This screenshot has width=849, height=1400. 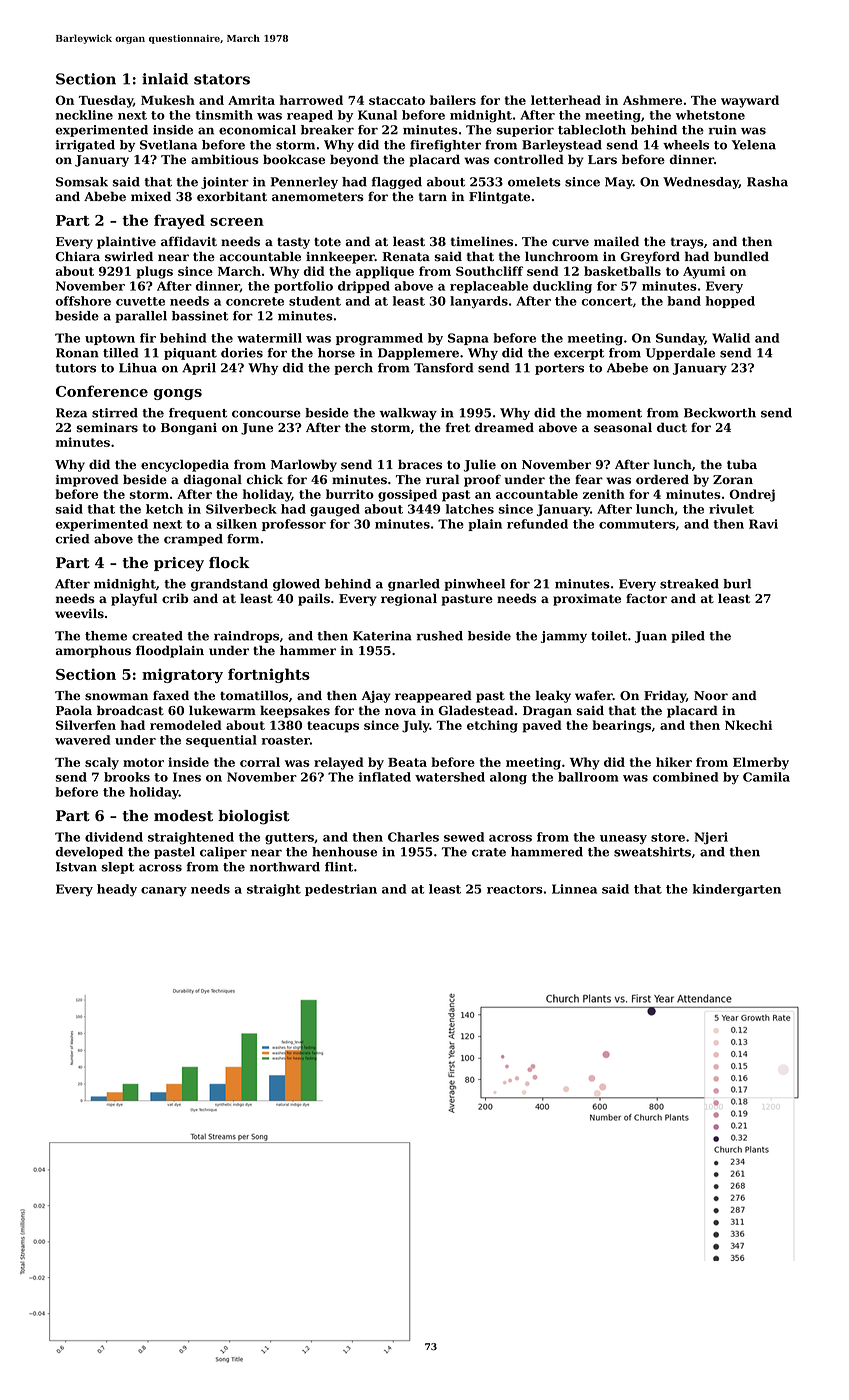 What do you see at coordinates (418, 354) in the screenshot?
I see `Dapplemere` at bounding box center [418, 354].
